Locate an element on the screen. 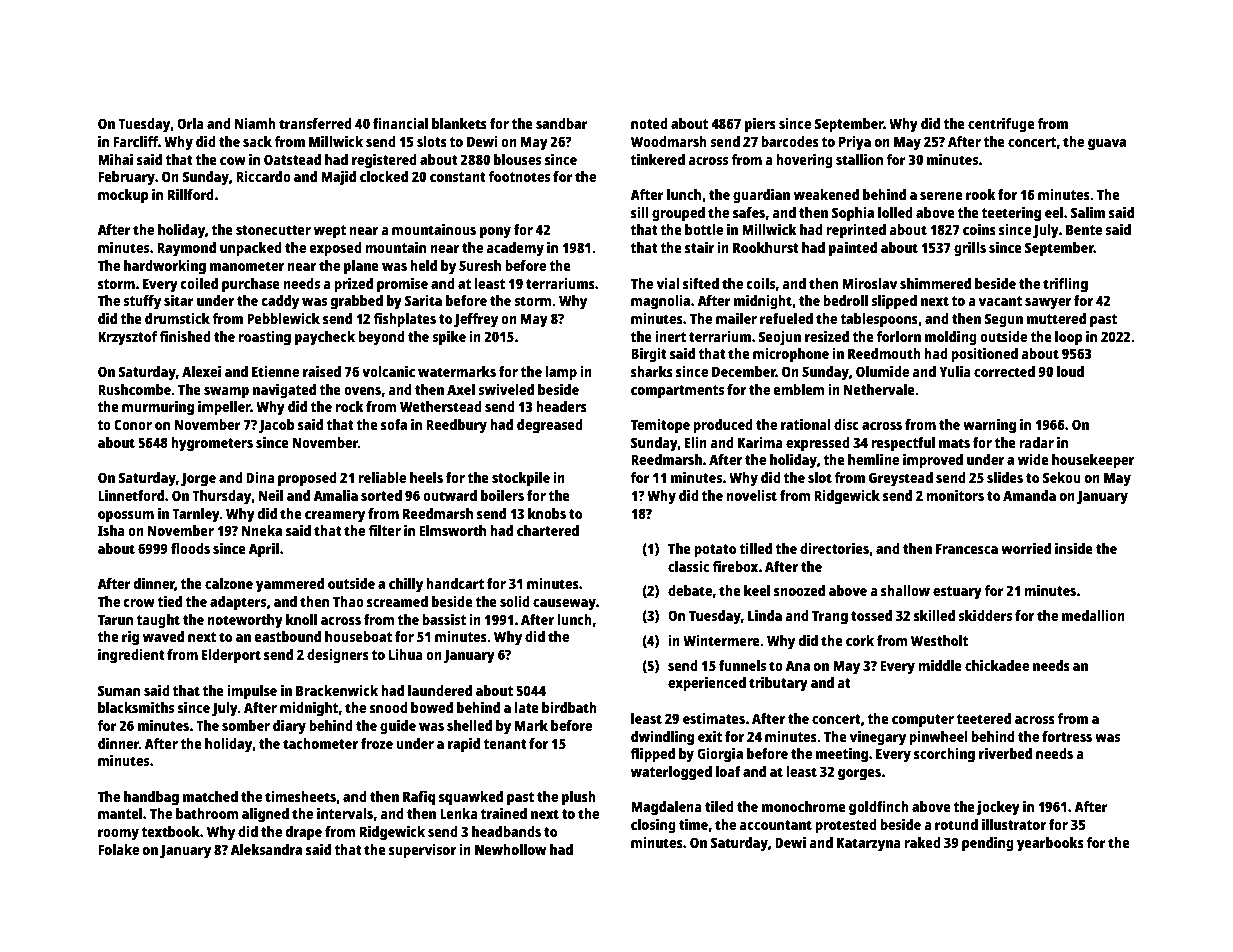 The width and height of the screenshot is (1233, 952). blankets is located at coordinates (459, 123).
